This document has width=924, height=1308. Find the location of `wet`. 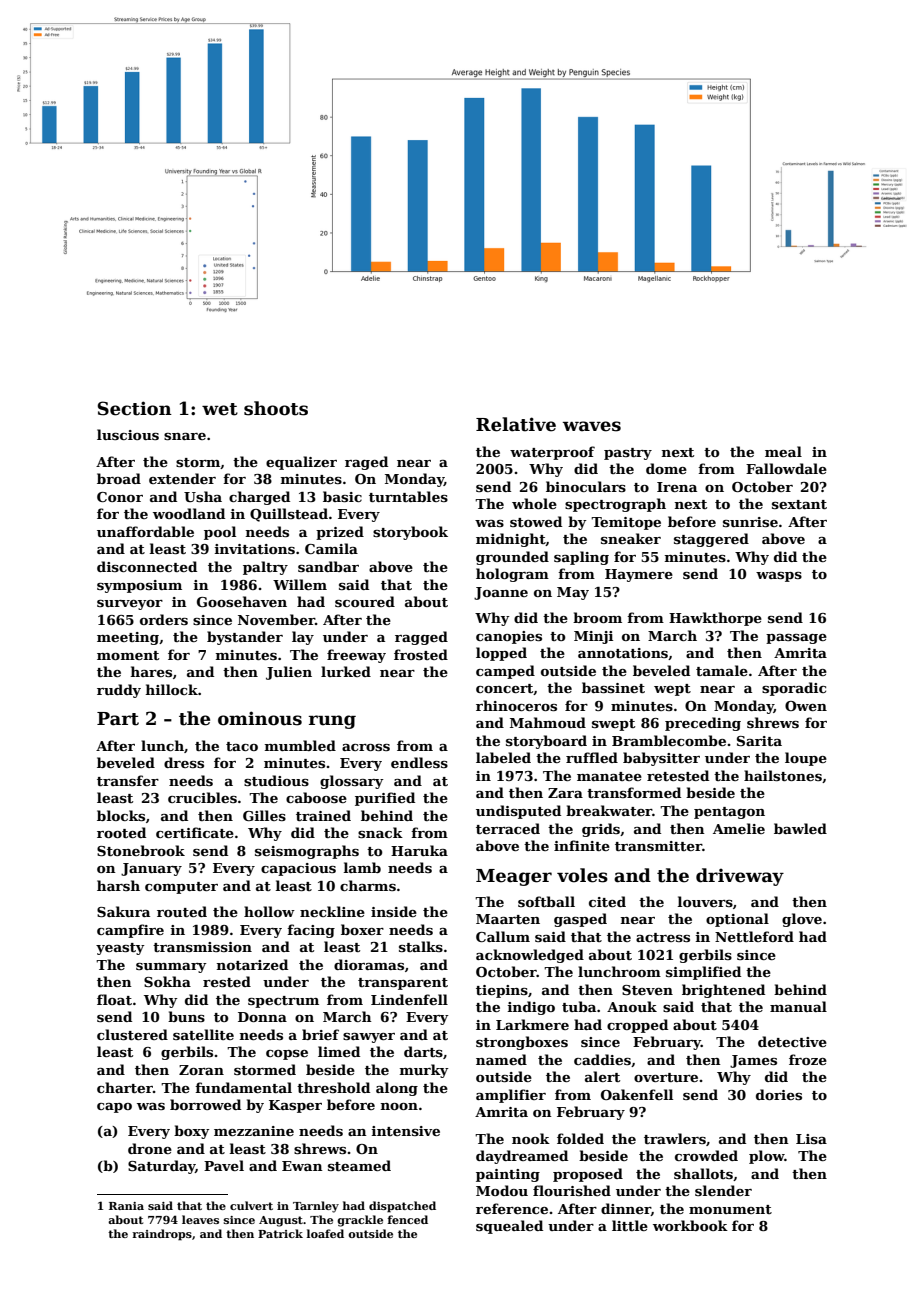

wet is located at coordinates (220, 409).
